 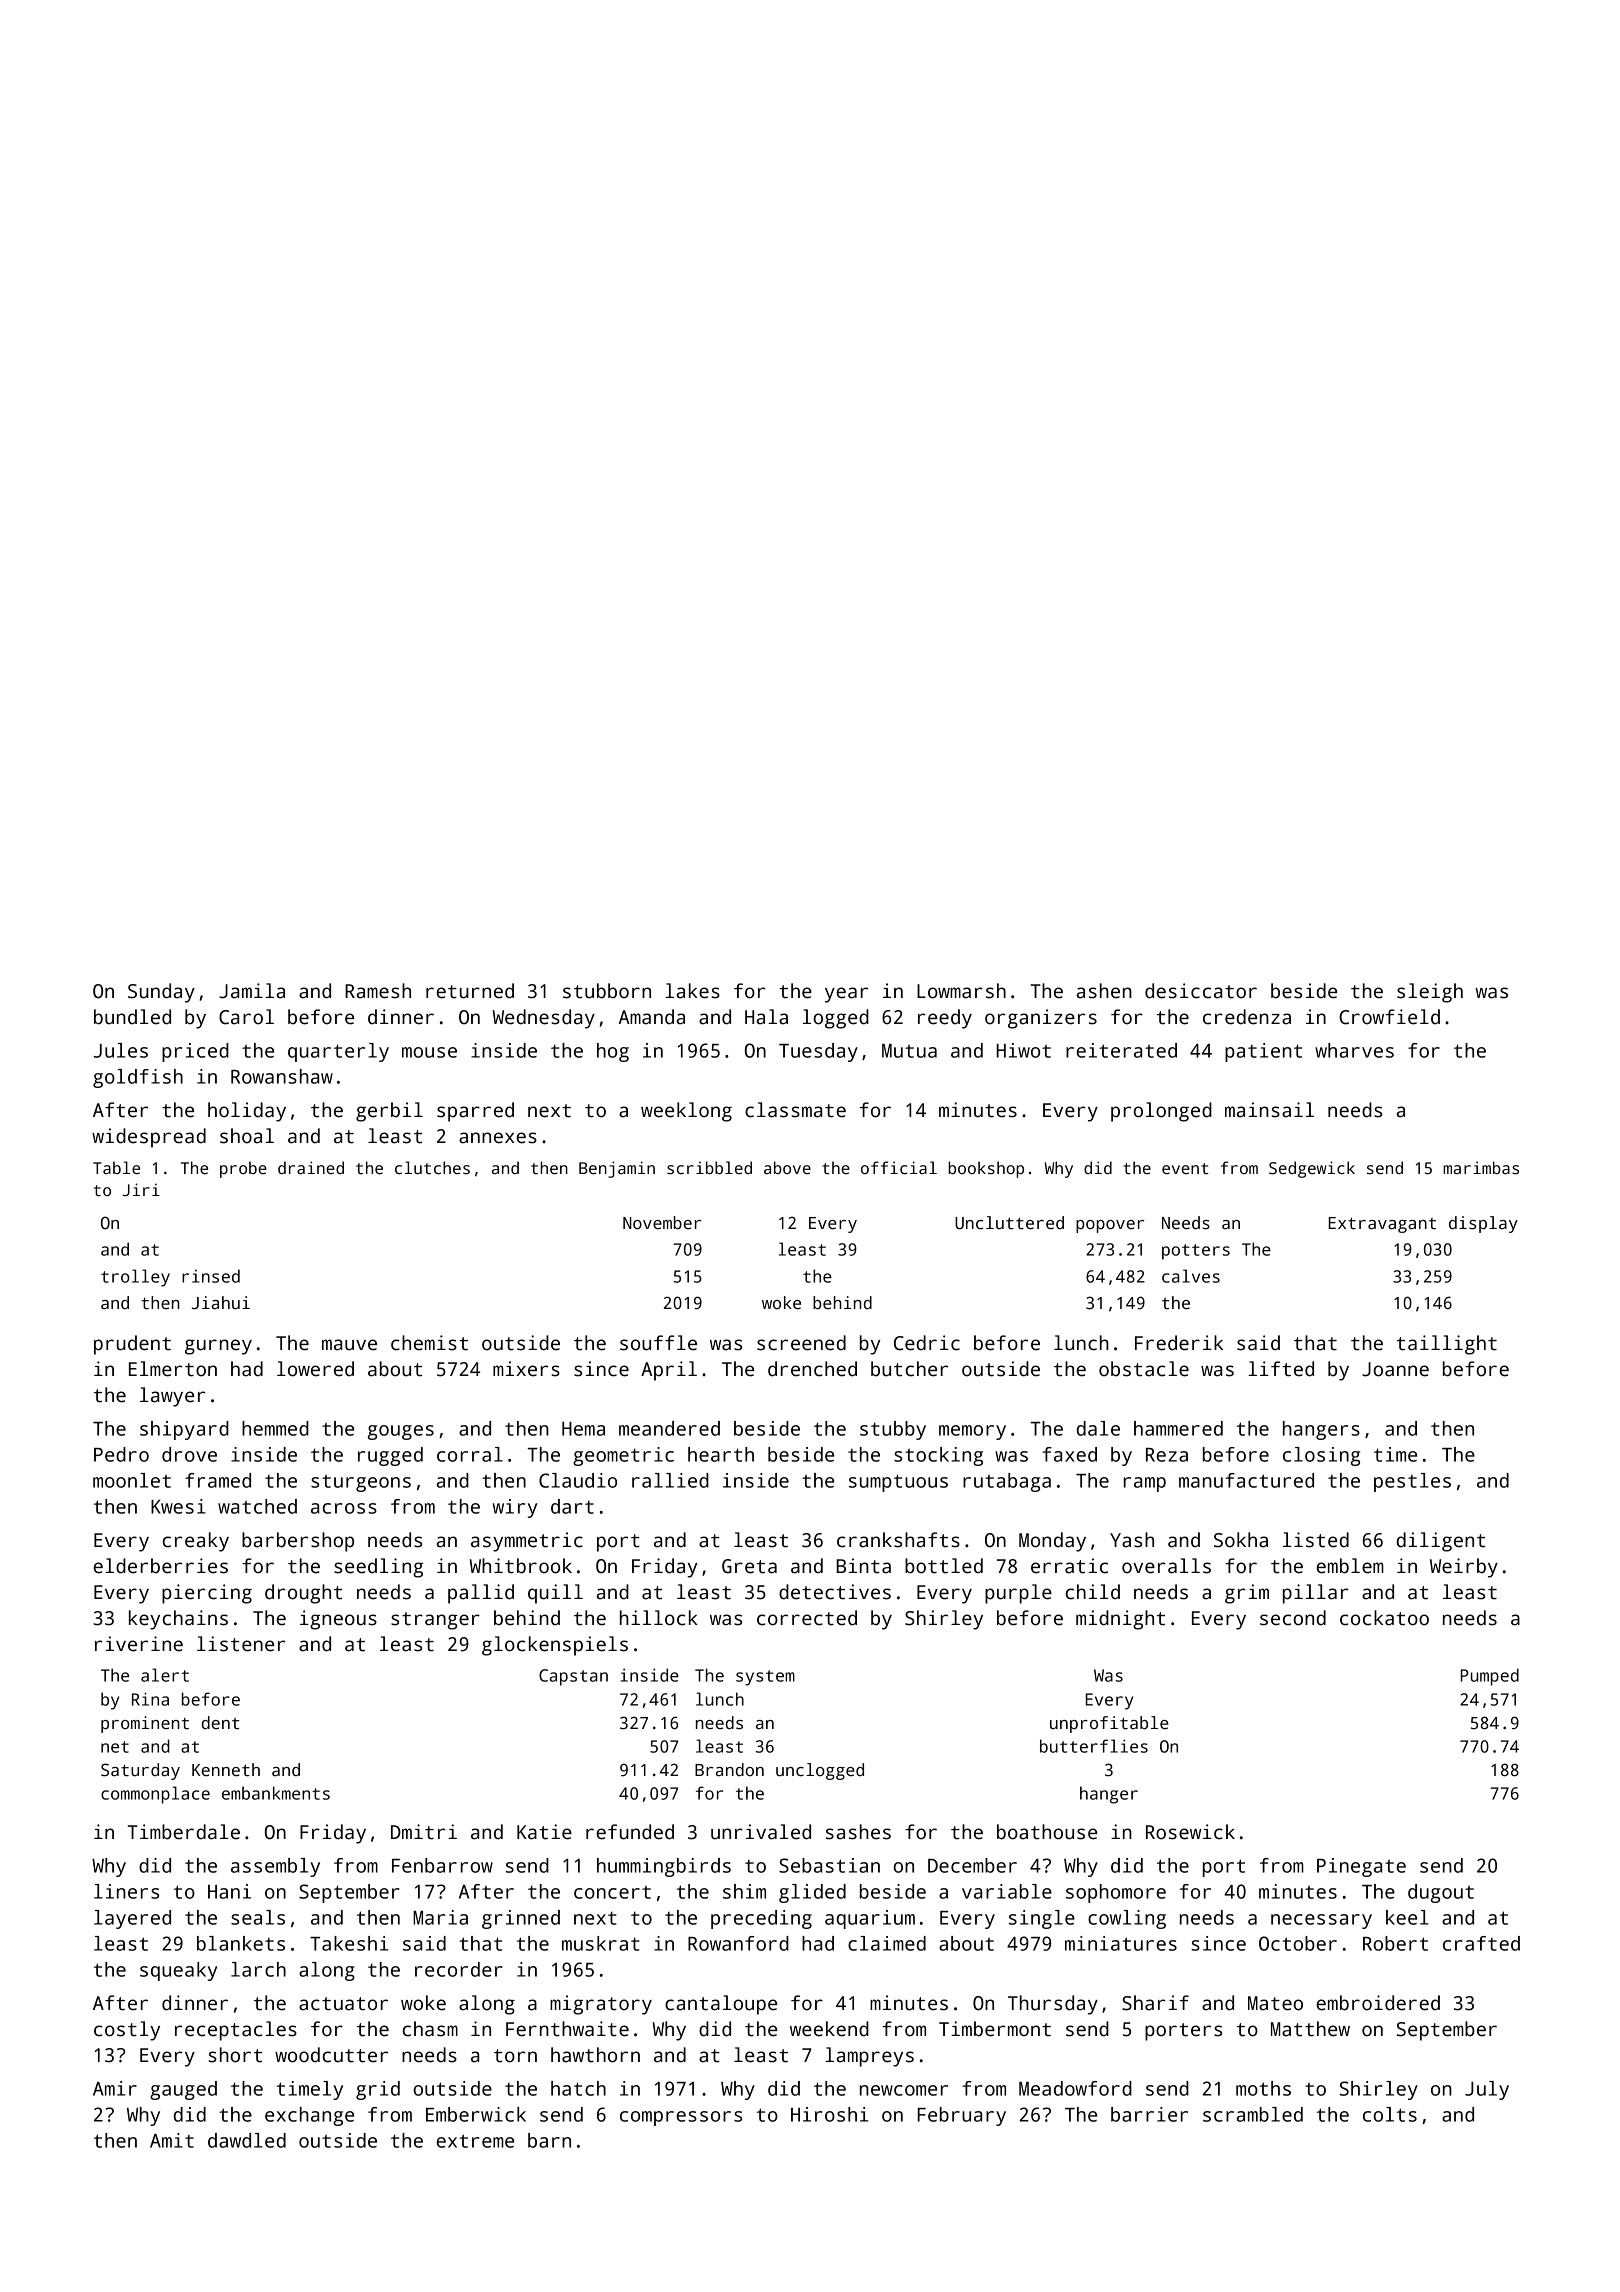 I want to click on above, so click(x=787, y=1167).
